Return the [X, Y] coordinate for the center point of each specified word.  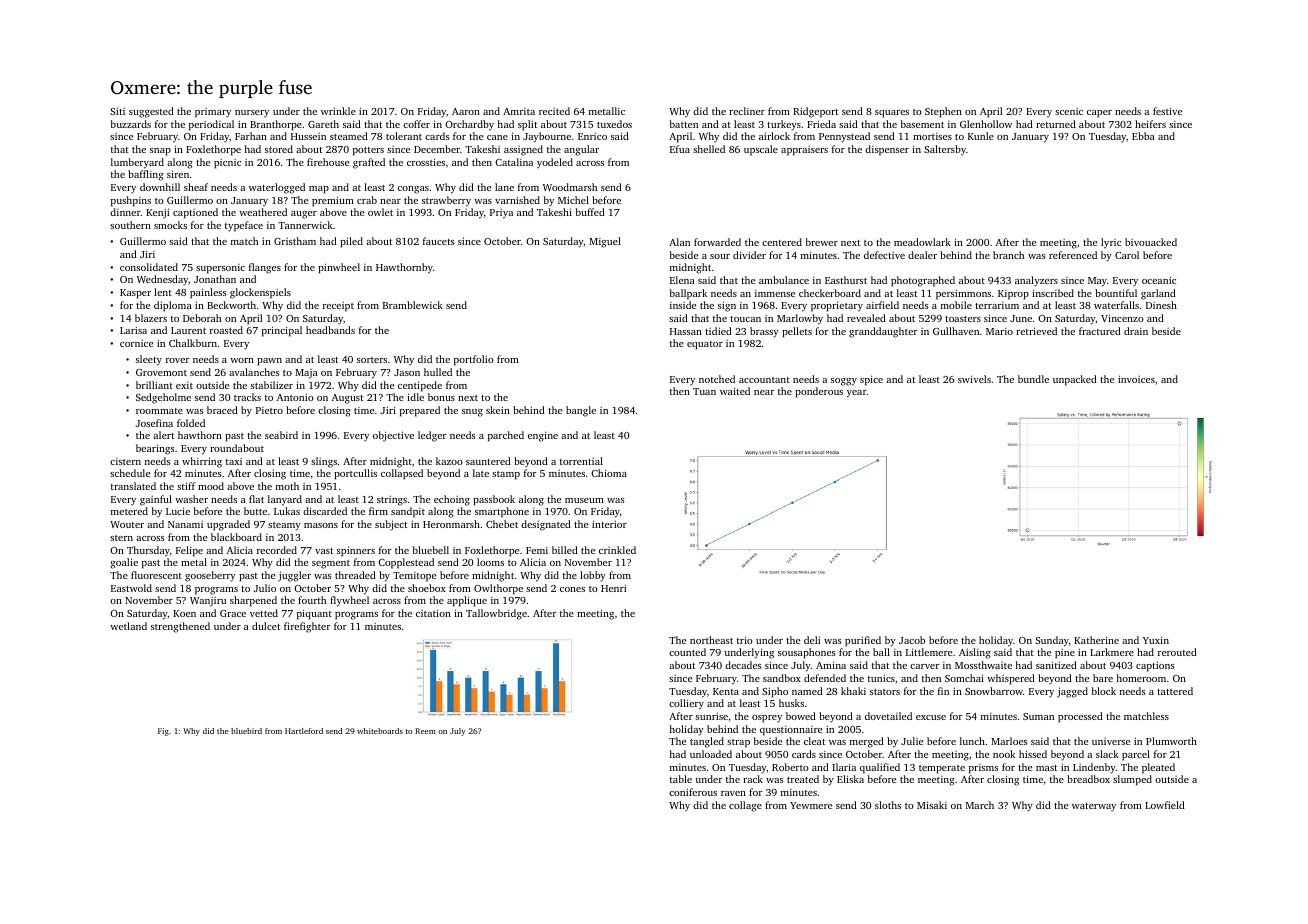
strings [392, 501]
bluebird [246, 731]
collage [745, 806]
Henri [613, 588]
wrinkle [338, 111]
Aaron [466, 111]
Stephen [943, 112]
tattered [1175, 691]
